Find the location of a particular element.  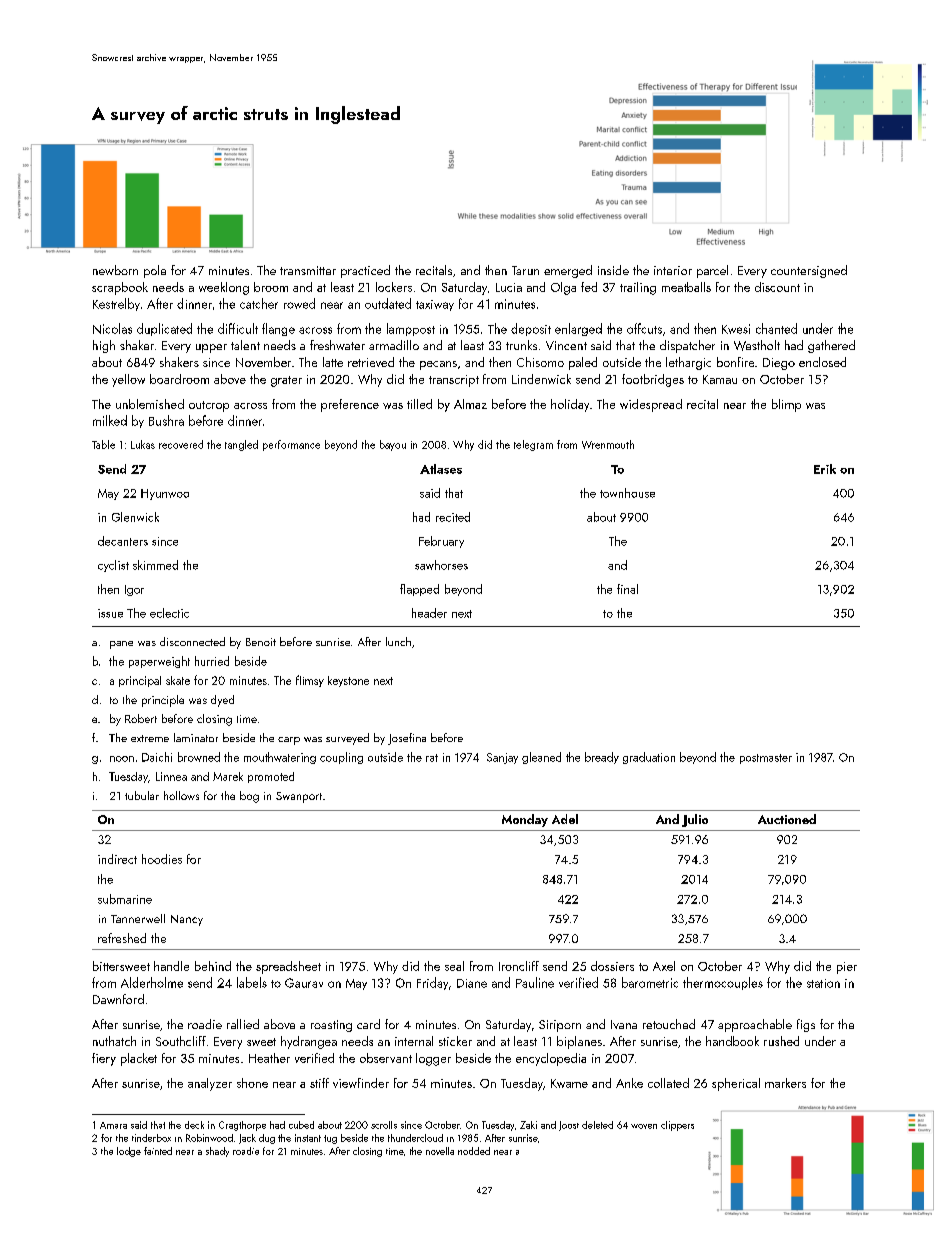

tangled is located at coordinates (241, 445).
